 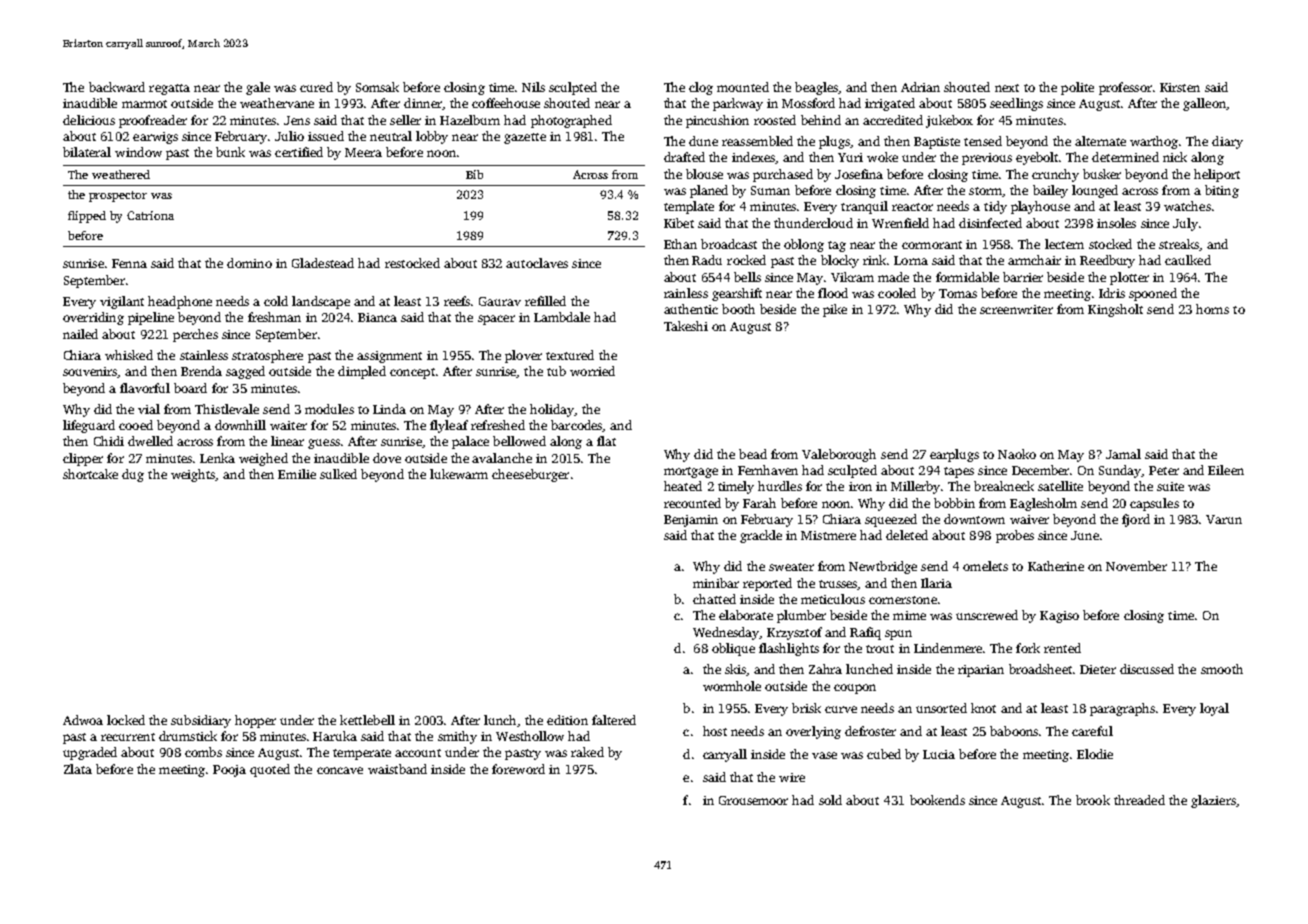 What do you see at coordinates (1016, 309) in the screenshot?
I see `screenwriter` at bounding box center [1016, 309].
